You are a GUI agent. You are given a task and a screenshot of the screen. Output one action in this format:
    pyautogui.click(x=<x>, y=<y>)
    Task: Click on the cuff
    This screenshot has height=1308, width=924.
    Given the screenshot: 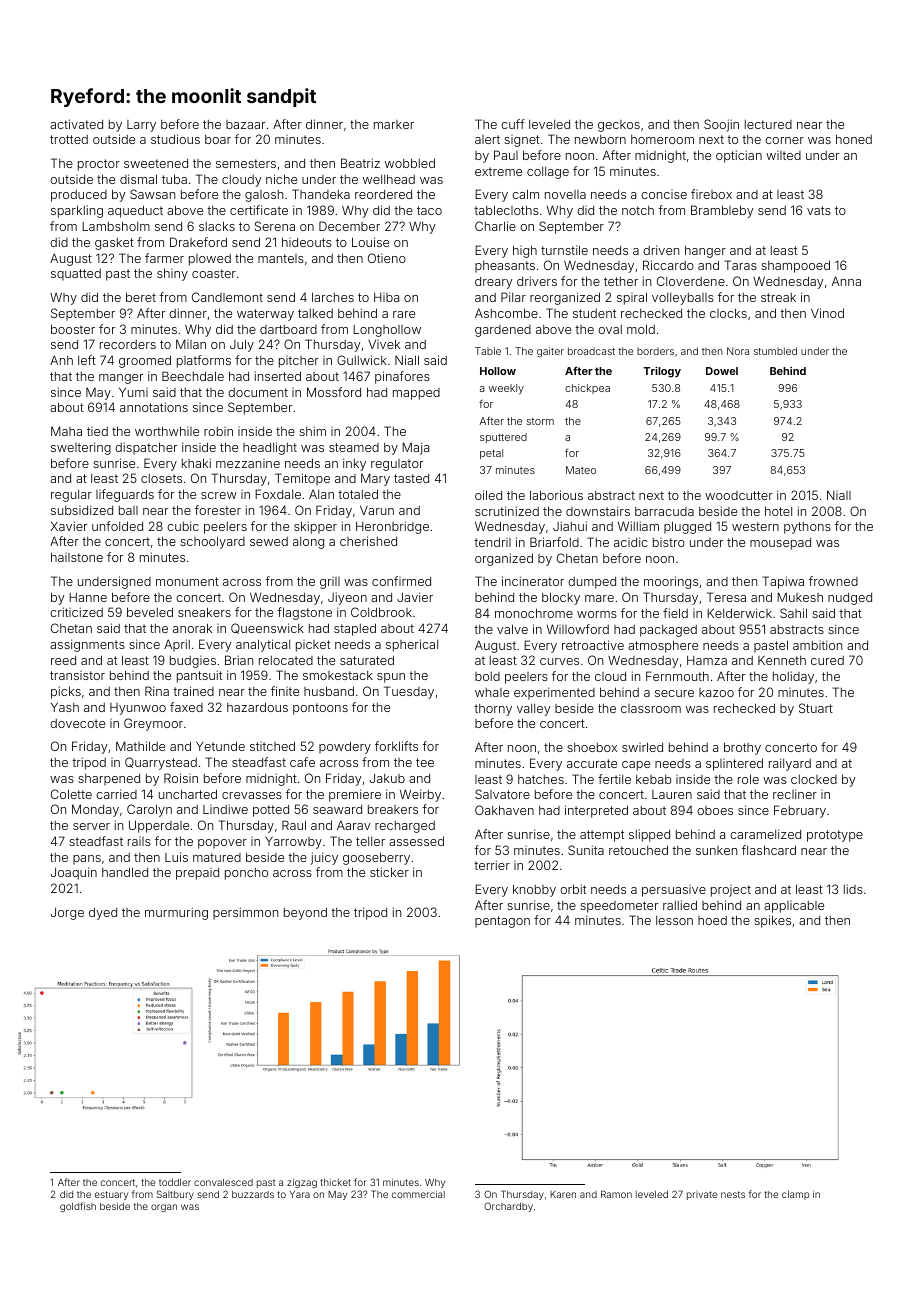 What is the action you would take?
    pyautogui.click(x=513, y=124)
